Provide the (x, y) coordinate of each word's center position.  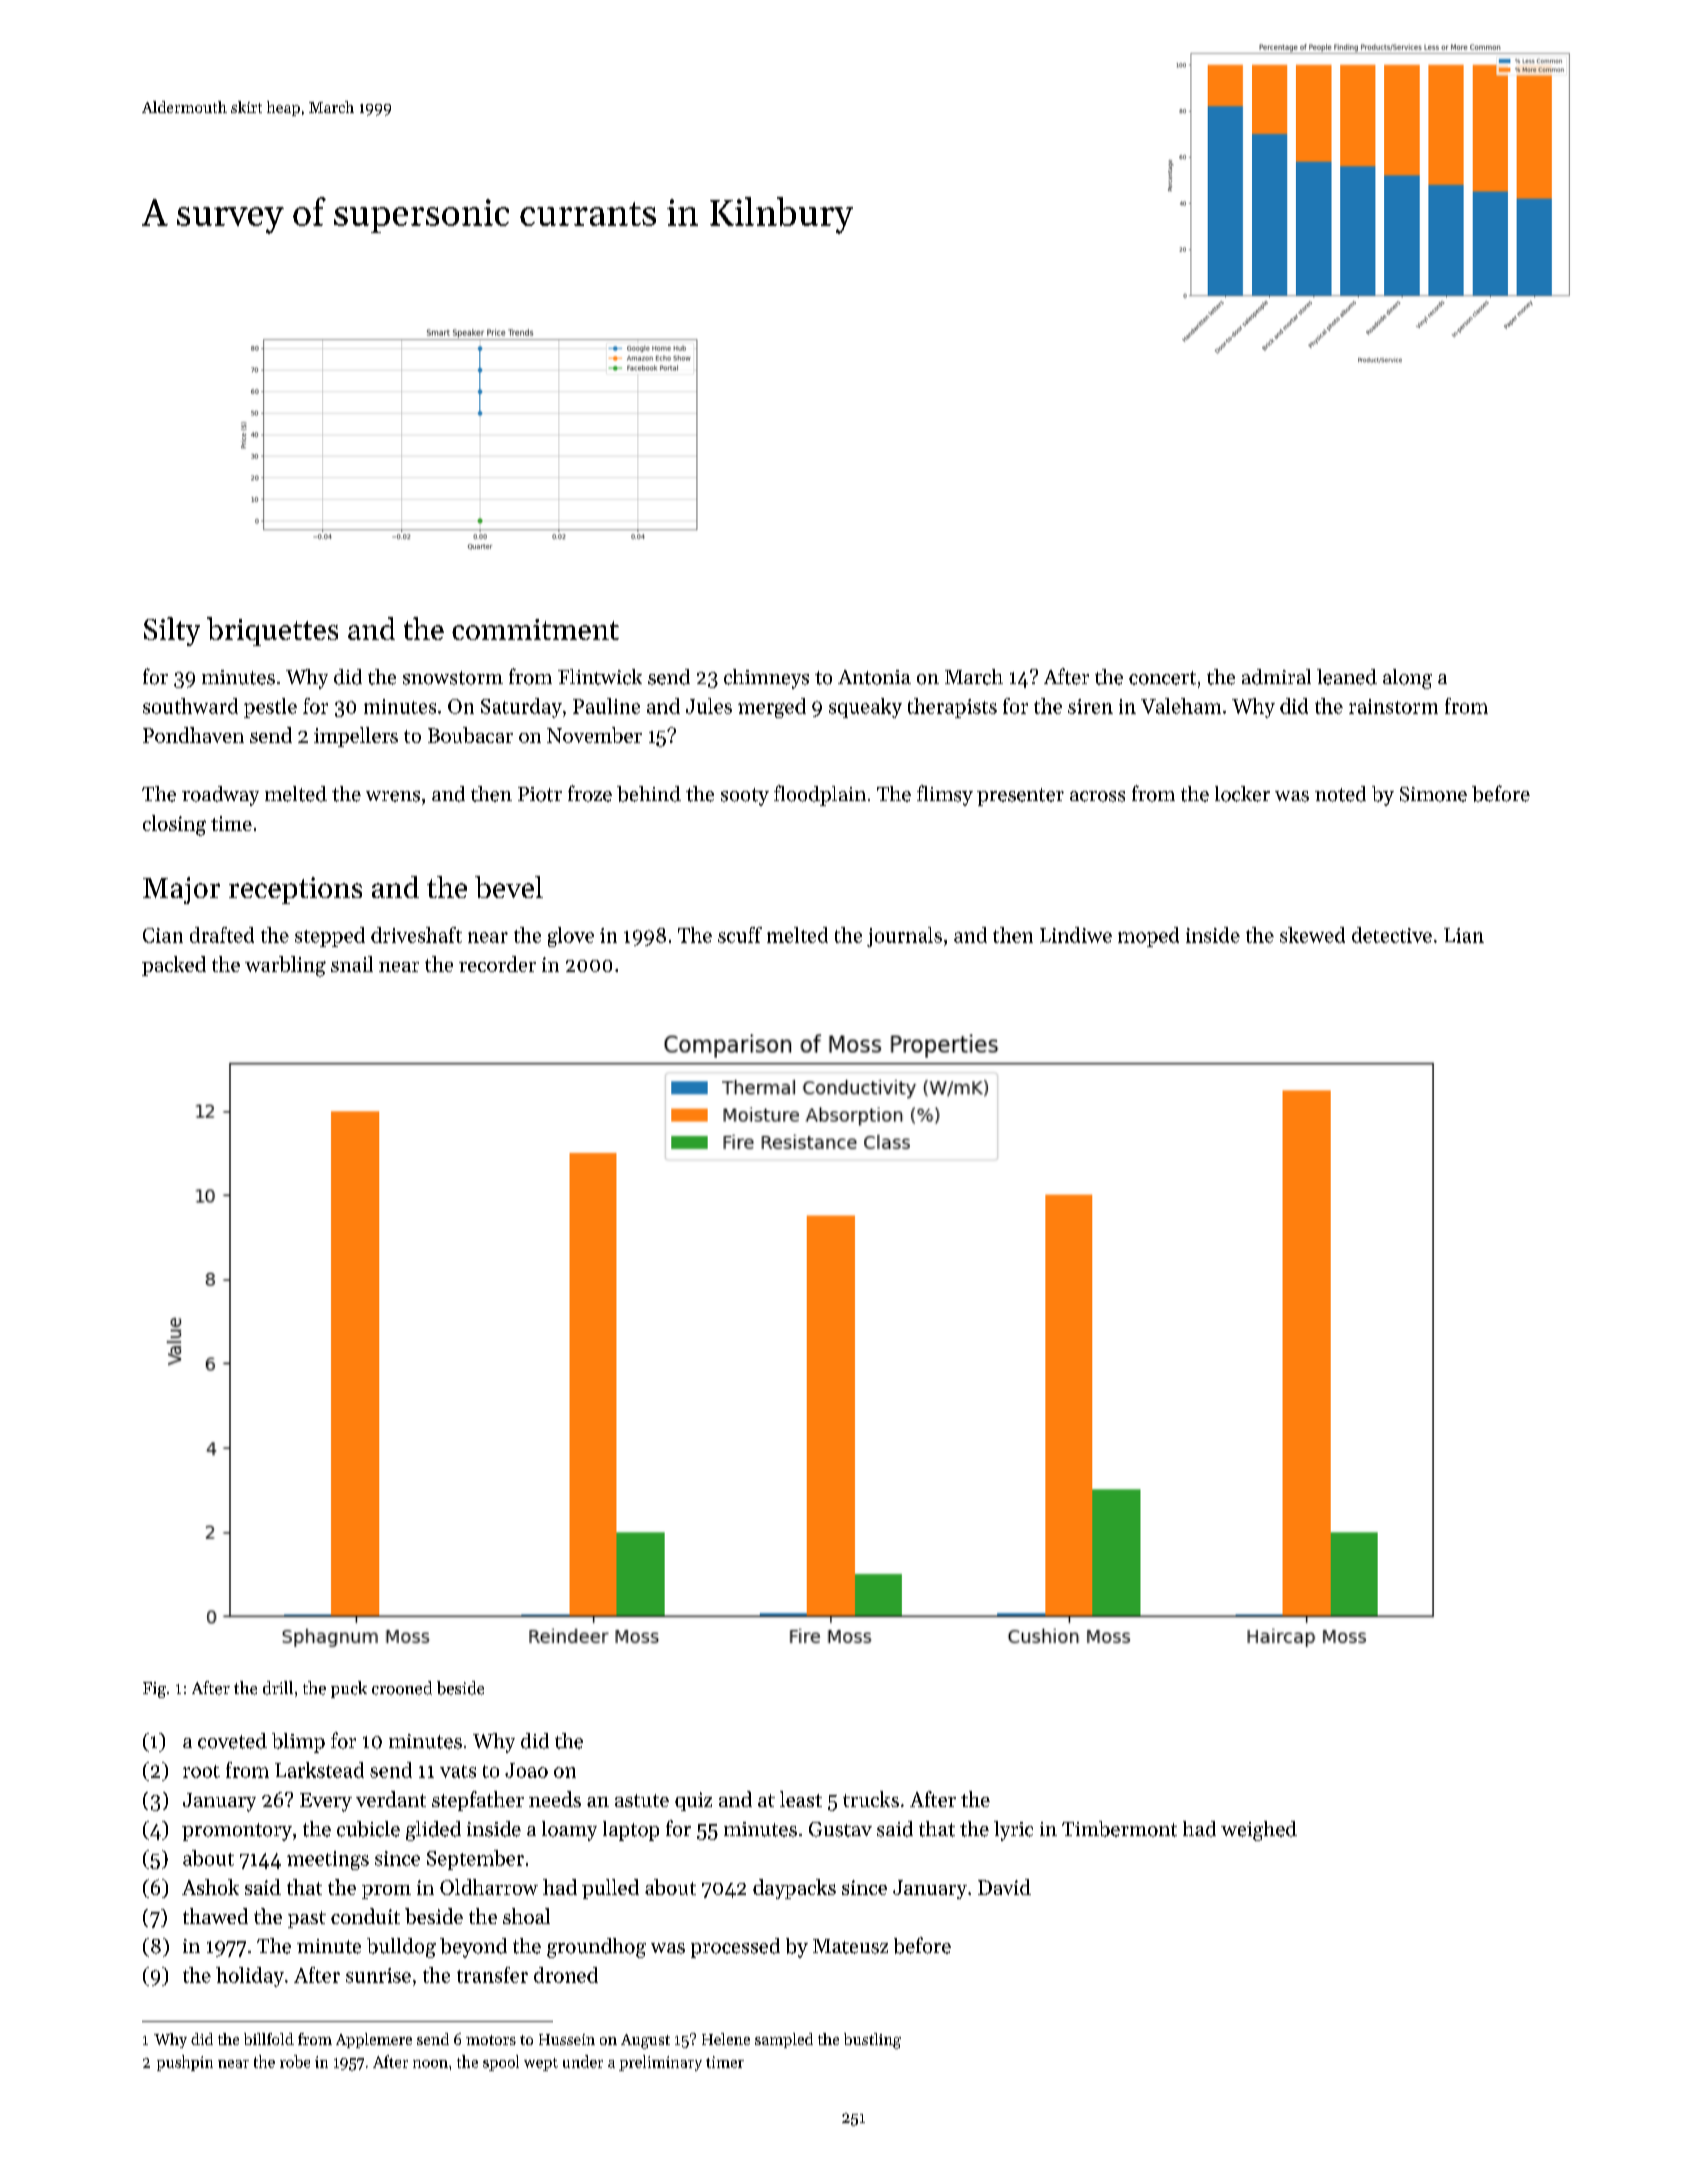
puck (349, 1689)
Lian (1464, 935)
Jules (709, 706)
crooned (402, 1688)
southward (190, 706)
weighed (1259, 1831)
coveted (232, 1741)
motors (491, 2040)
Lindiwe (1076, 935)
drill (278, 1688)
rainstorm (1393, 706)
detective (1392, 935)
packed (174, 966)
